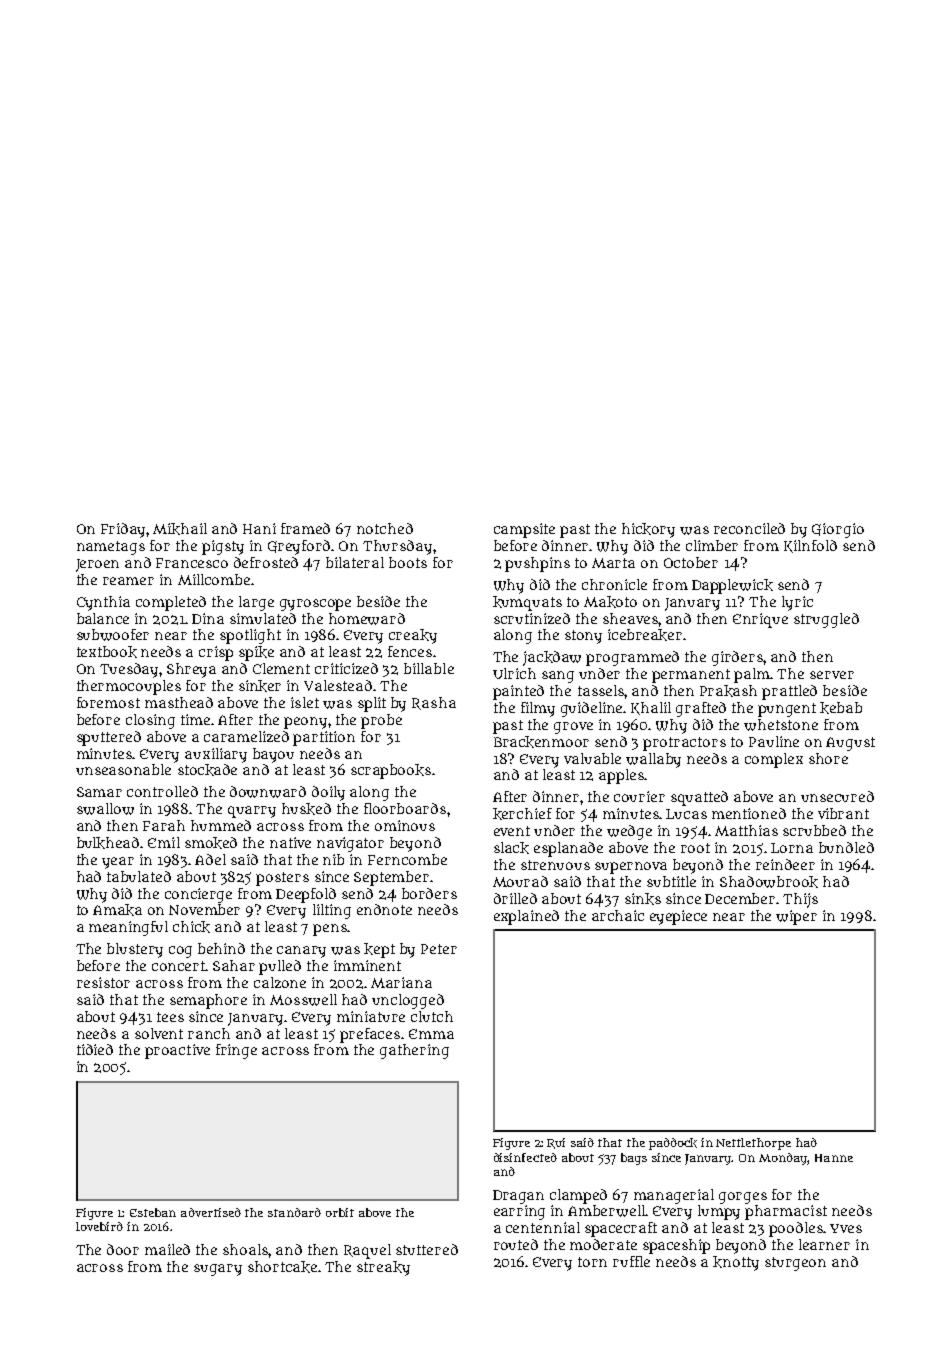 The image size is (952, 1352). I want to click on Nettlethorpe, so click(753, 1144).
